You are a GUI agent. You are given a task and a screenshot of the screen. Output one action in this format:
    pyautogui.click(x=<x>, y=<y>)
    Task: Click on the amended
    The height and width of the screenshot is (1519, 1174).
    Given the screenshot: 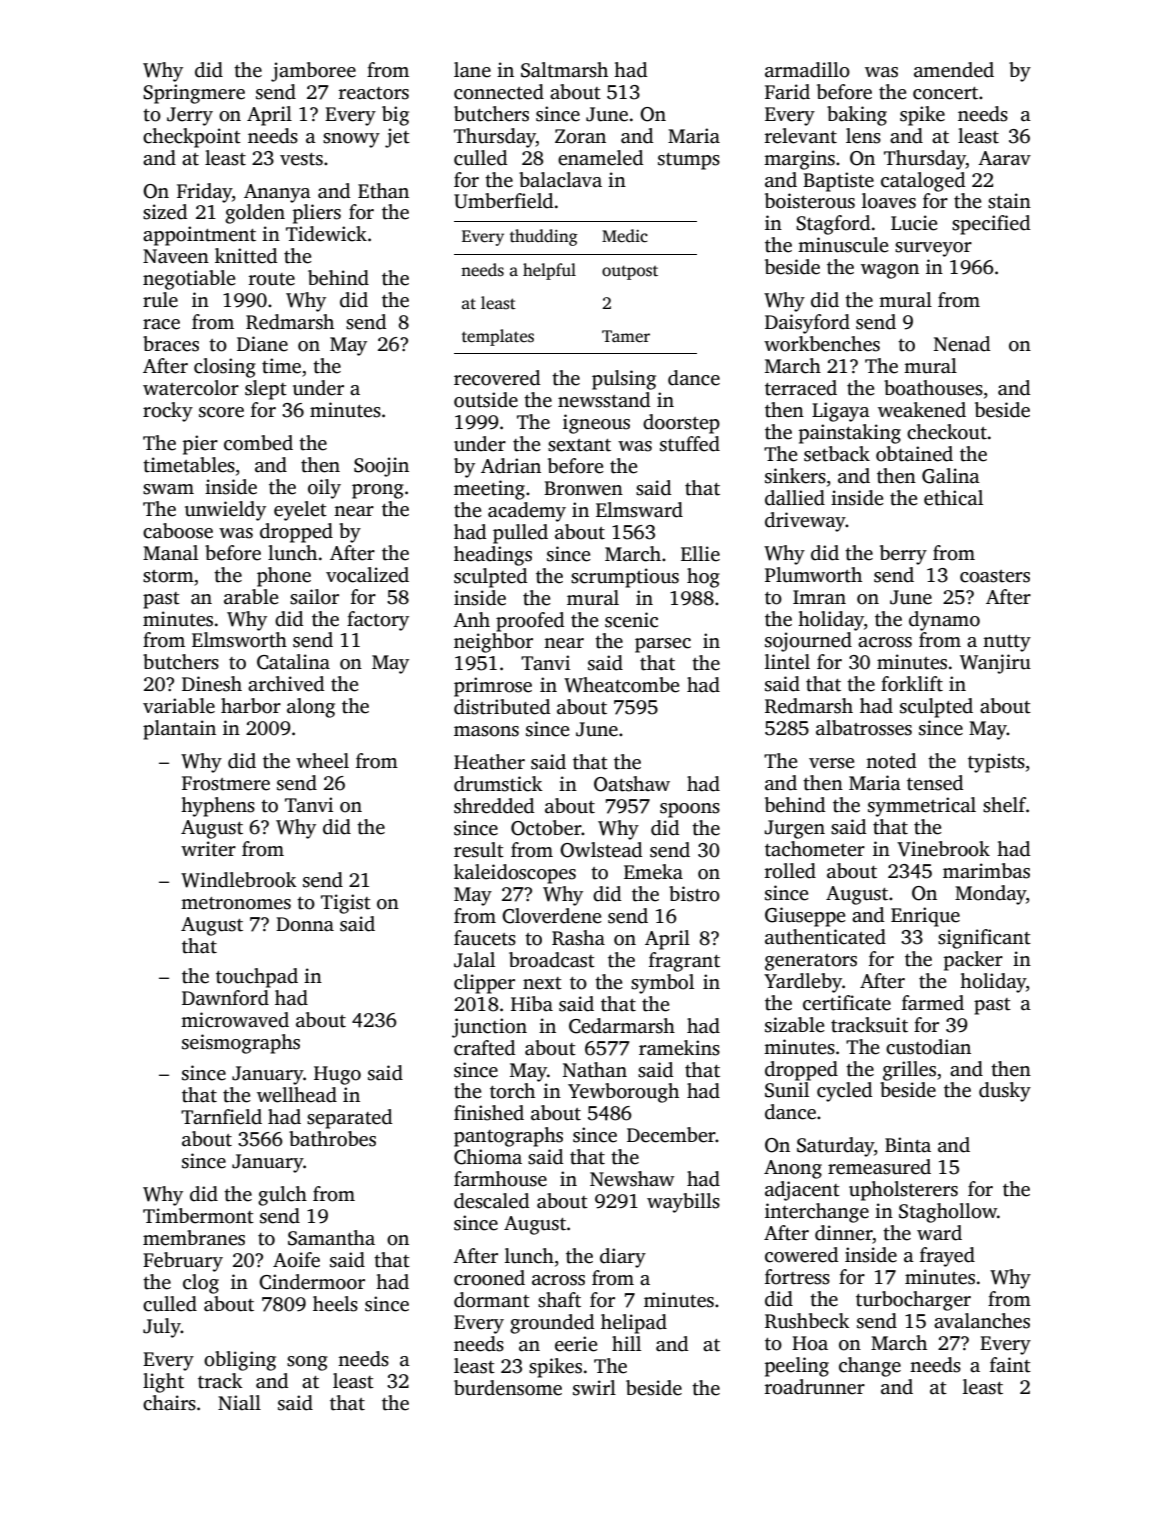 What is the action you would take?
    pyautogui.click(x=954, y=70)
